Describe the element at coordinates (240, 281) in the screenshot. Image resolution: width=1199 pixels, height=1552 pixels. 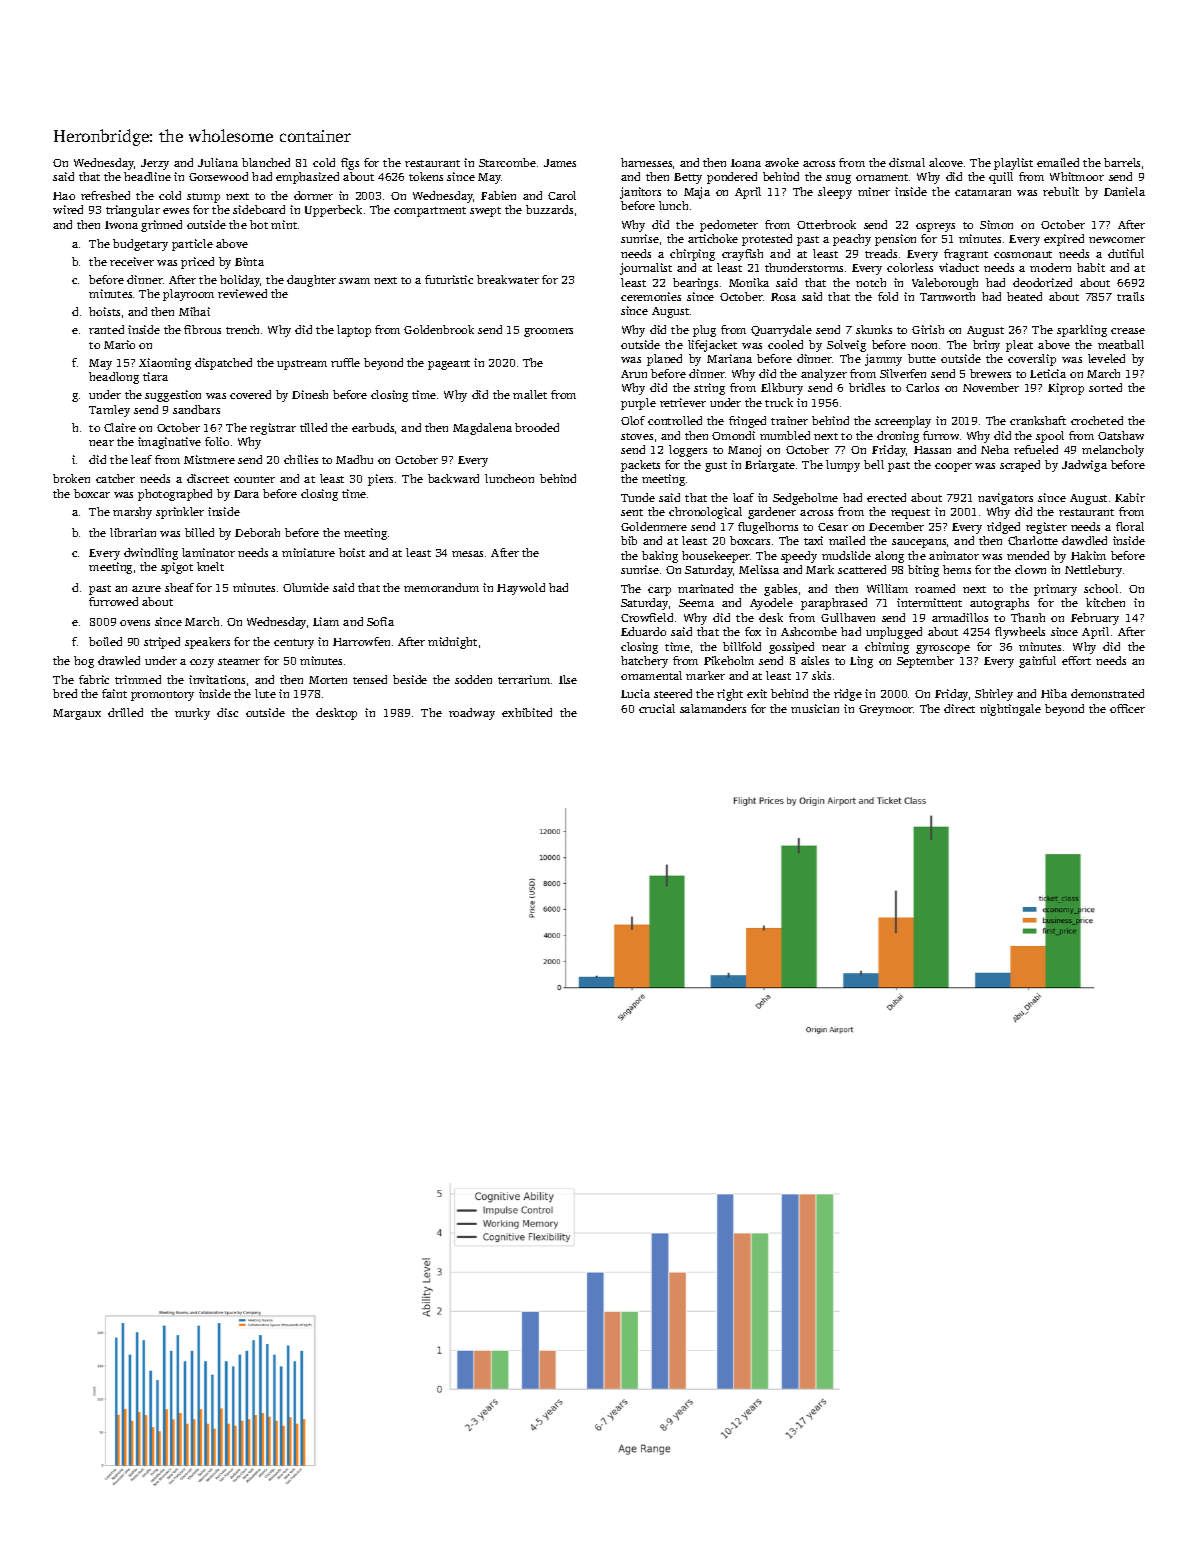
I see `holiday` at that location.
